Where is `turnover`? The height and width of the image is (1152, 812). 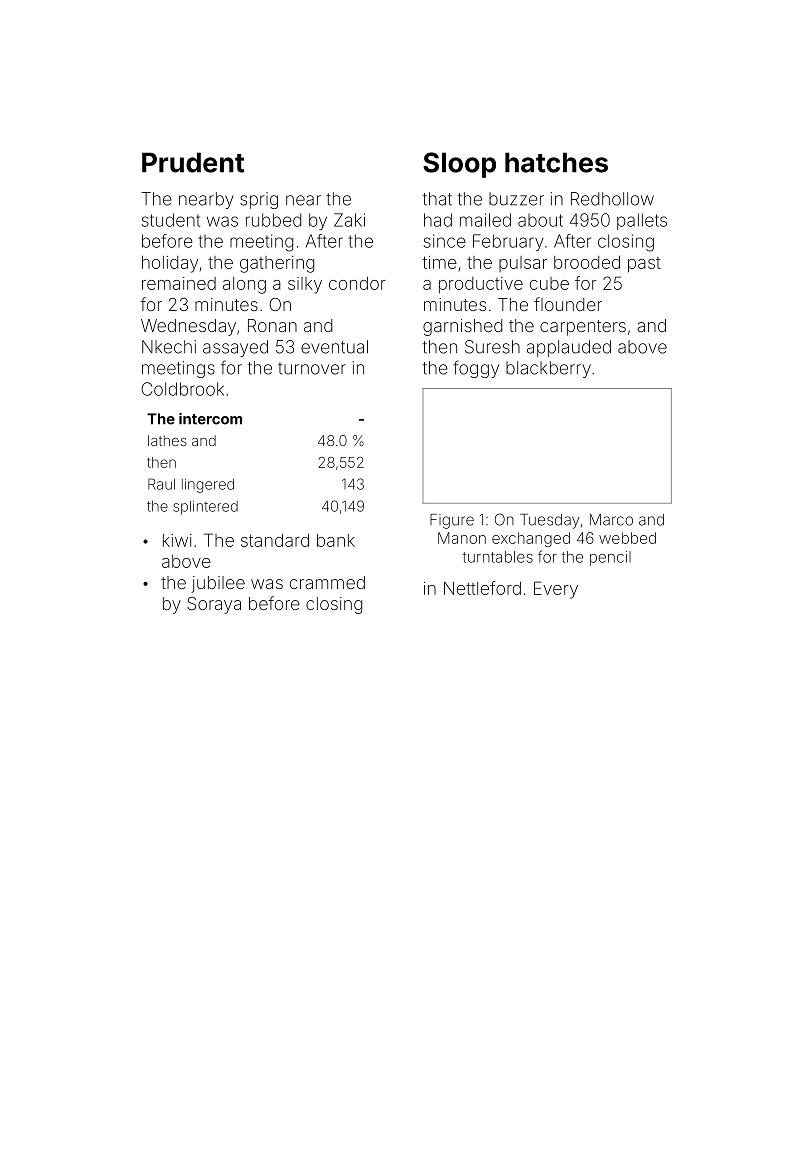 turnover is located at coordinates (312, 368).
